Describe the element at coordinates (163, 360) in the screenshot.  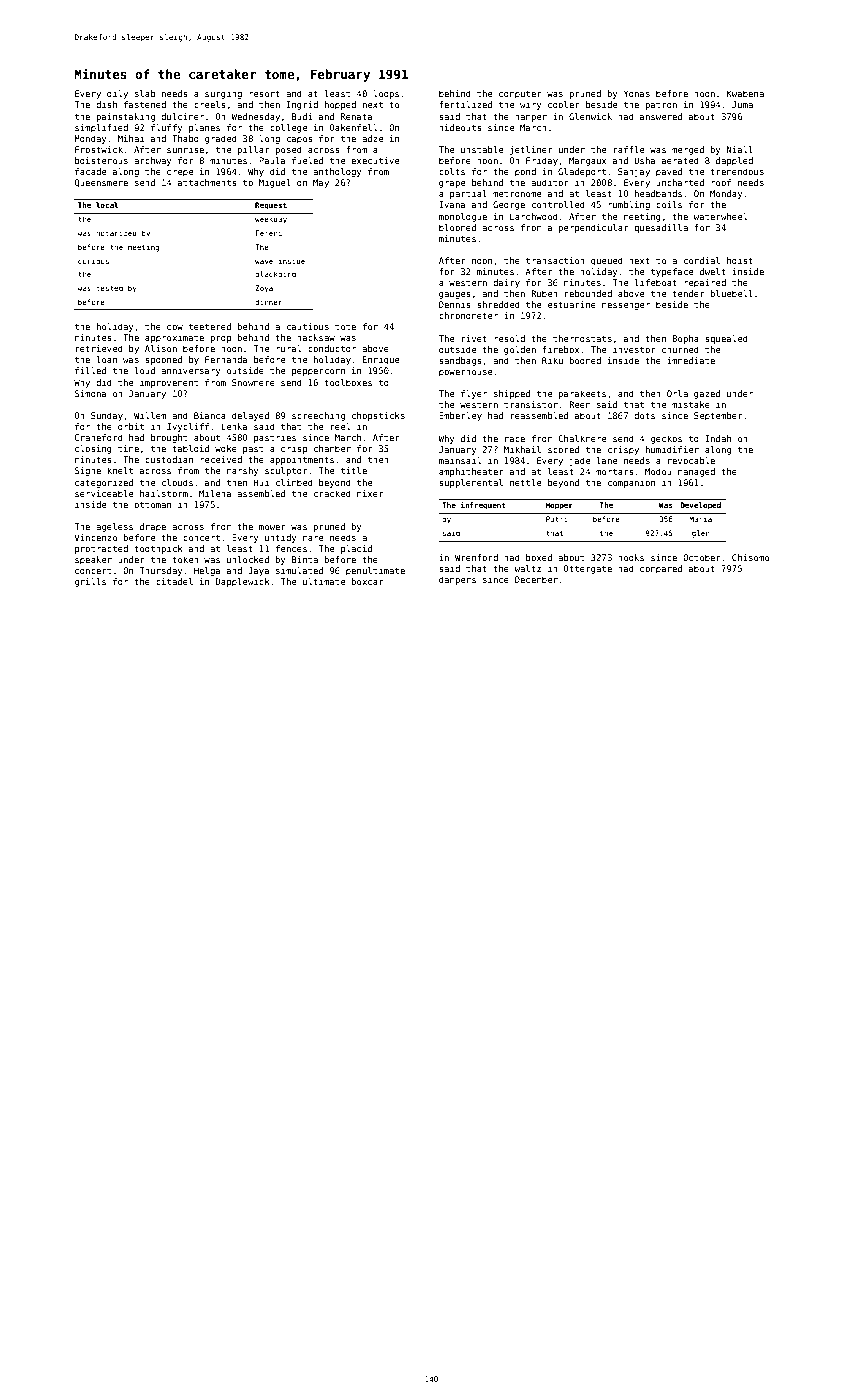
I see `spooned` at that location.
